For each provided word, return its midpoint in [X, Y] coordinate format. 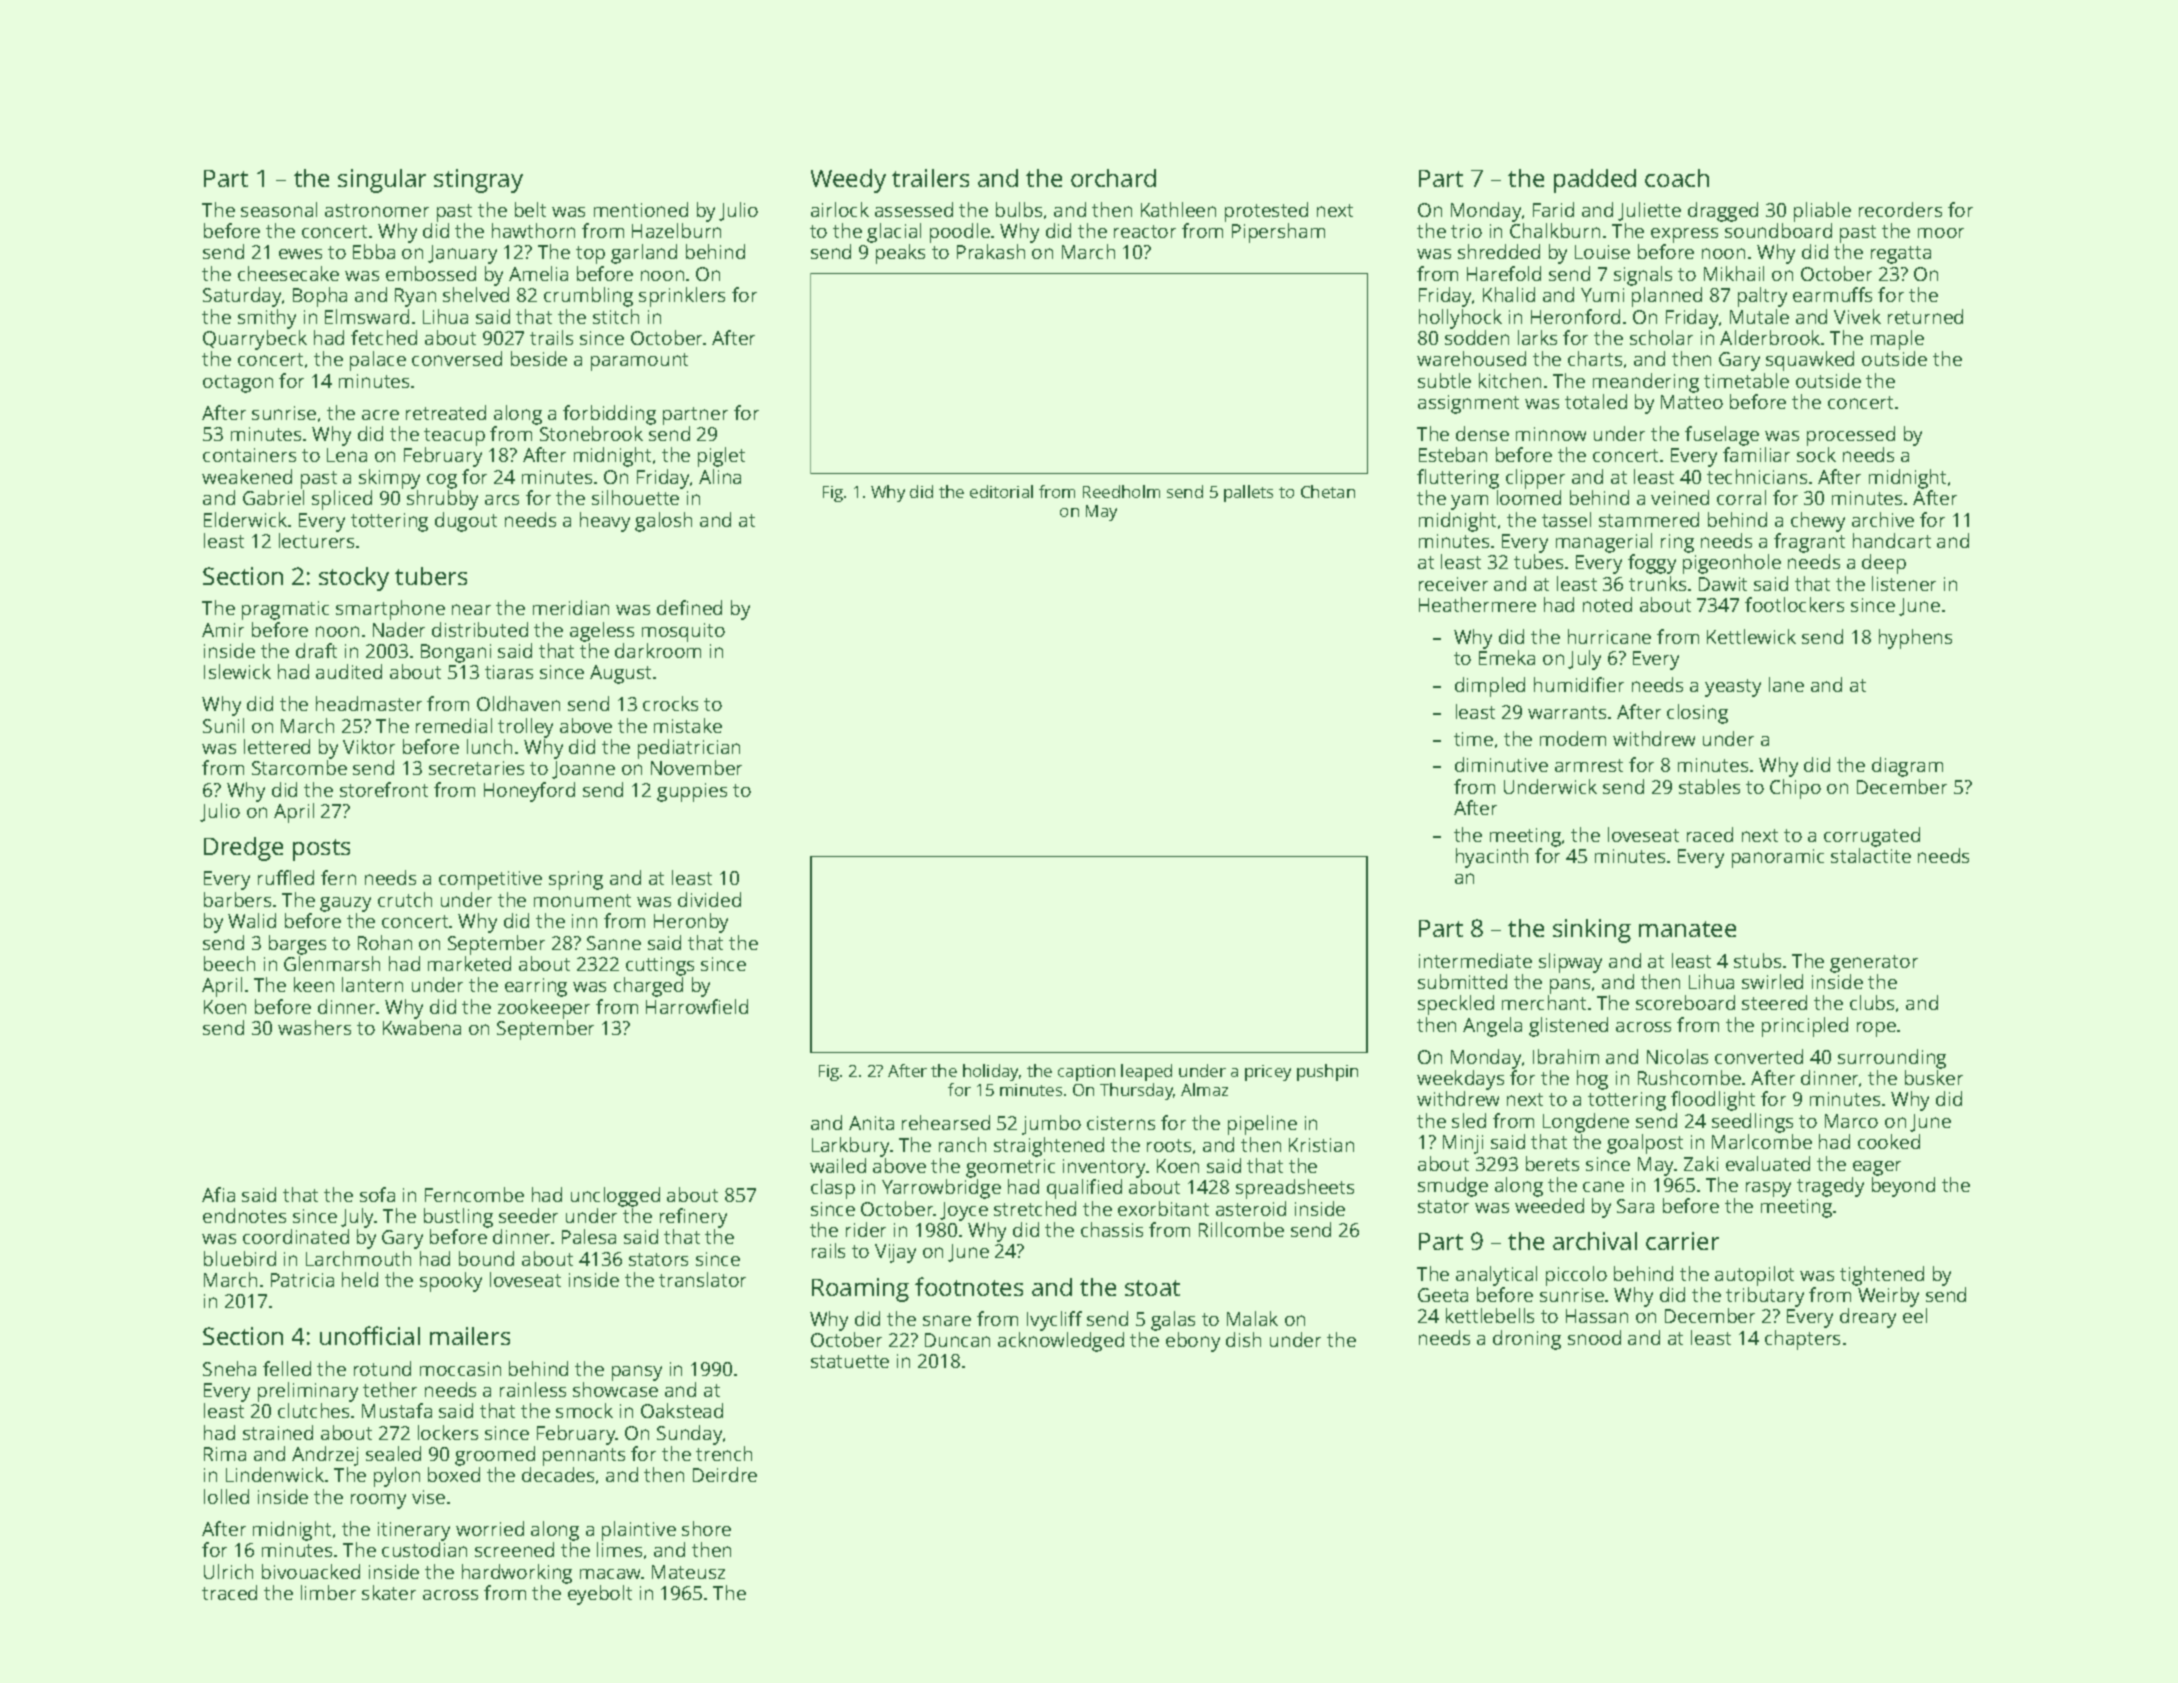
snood [1594, 1337]
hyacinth [1492, 858]
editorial [1001, 491]
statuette [850, 1361]
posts [321, 850]
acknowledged [1061, 1342]
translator [702, 1279]
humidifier [1579, 684]
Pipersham [1278, 233]
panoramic [1778, 858]
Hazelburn [676, 230]
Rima [225, 1454]
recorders [1900, 209]
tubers [431, 576]
